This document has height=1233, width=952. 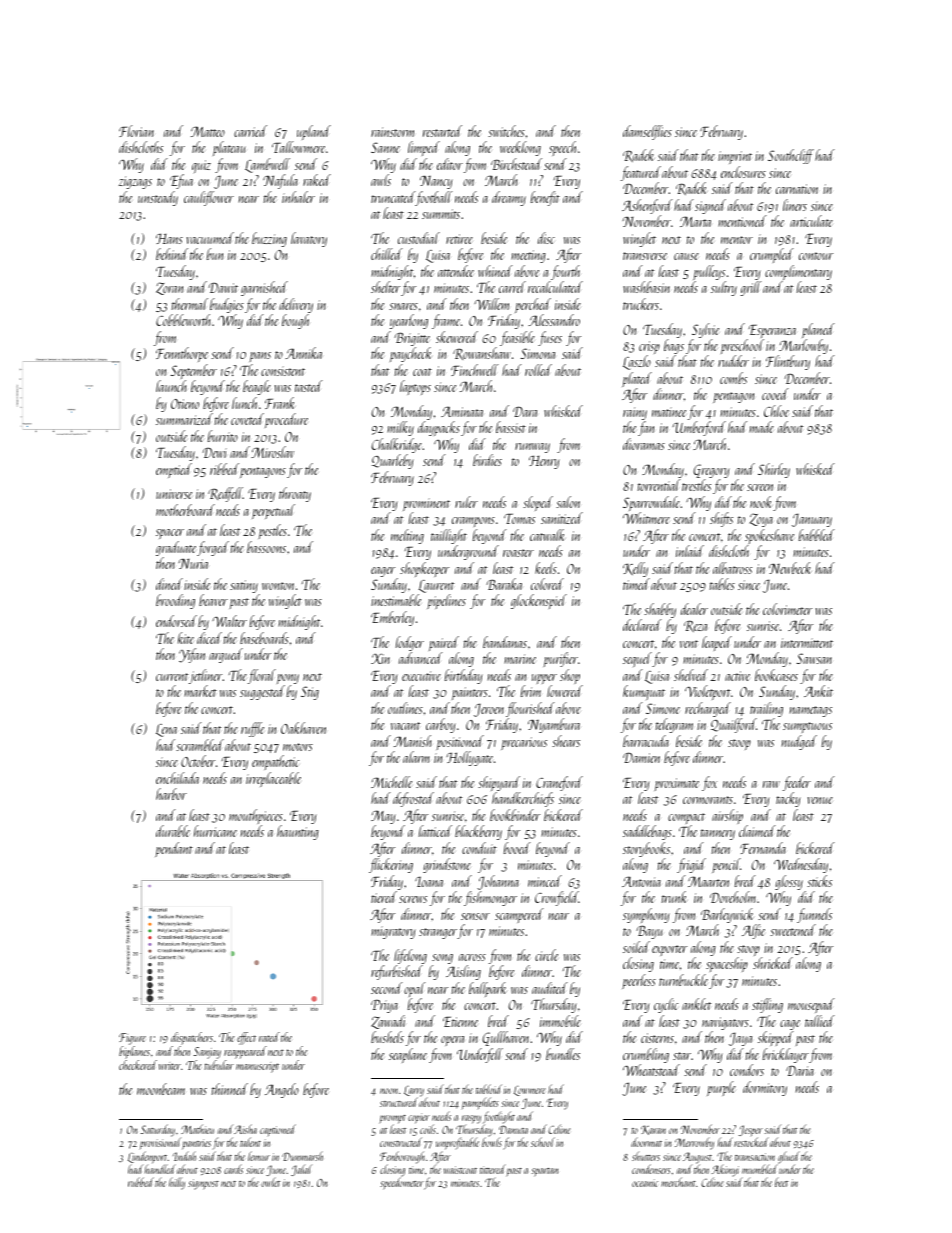 I want to click on song, so click(x=442, y=959).
